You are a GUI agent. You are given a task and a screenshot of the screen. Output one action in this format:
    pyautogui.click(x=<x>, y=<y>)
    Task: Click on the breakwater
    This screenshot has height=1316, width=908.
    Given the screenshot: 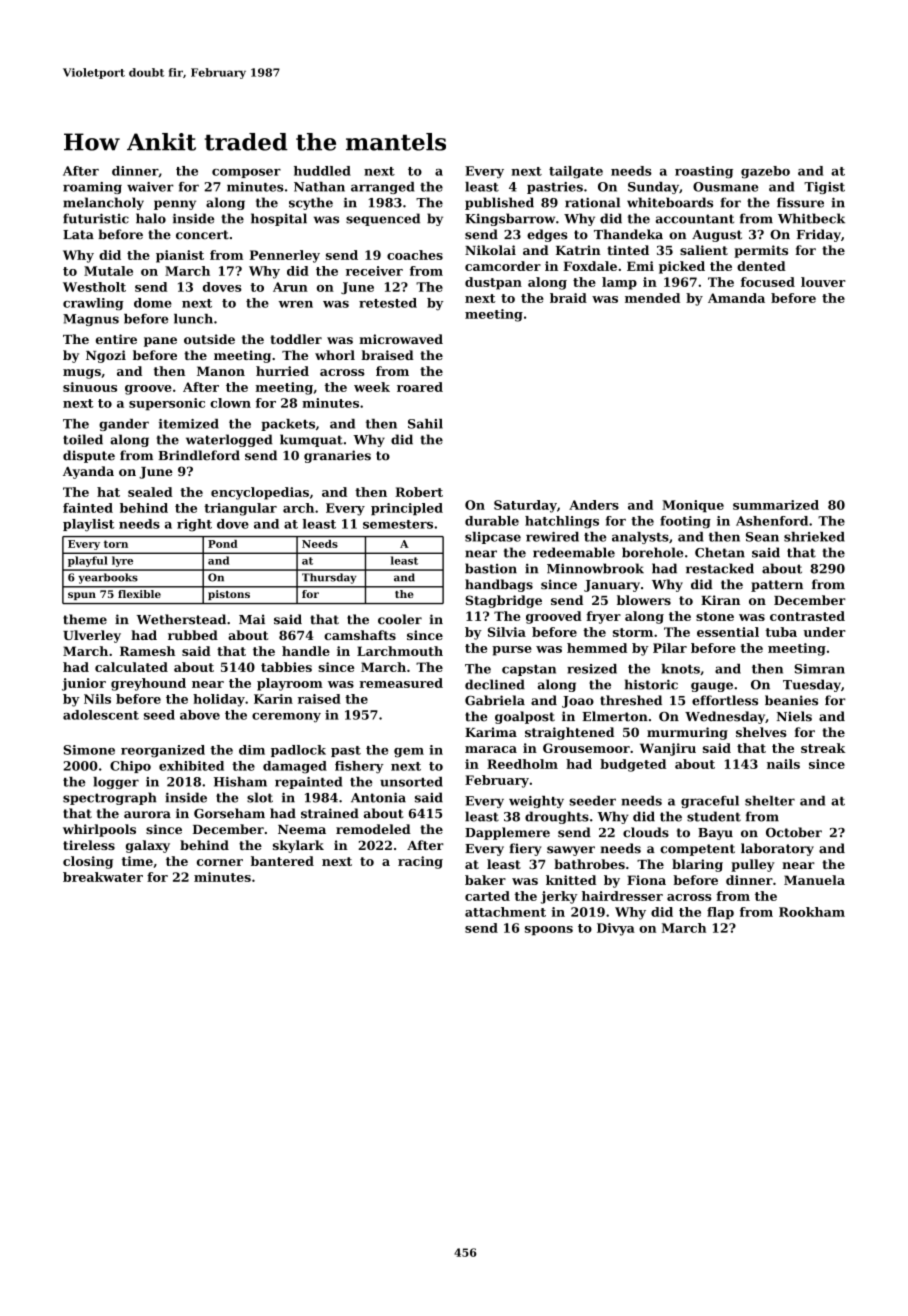 What is the action you would take?
    pyautogui.click(x=103, y=877)
